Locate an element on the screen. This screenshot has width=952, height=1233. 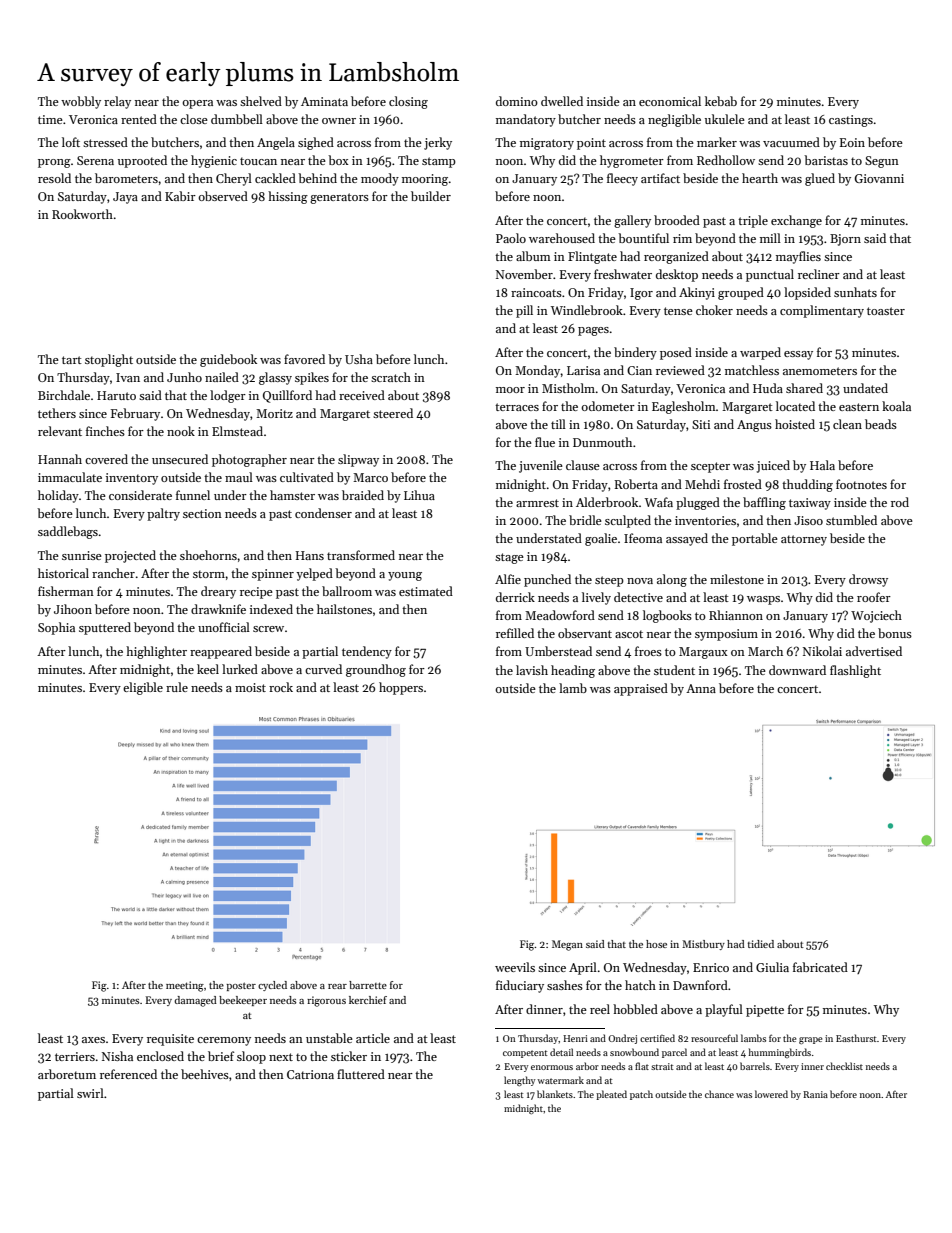
estimated is located at coordinates (426, 591).
